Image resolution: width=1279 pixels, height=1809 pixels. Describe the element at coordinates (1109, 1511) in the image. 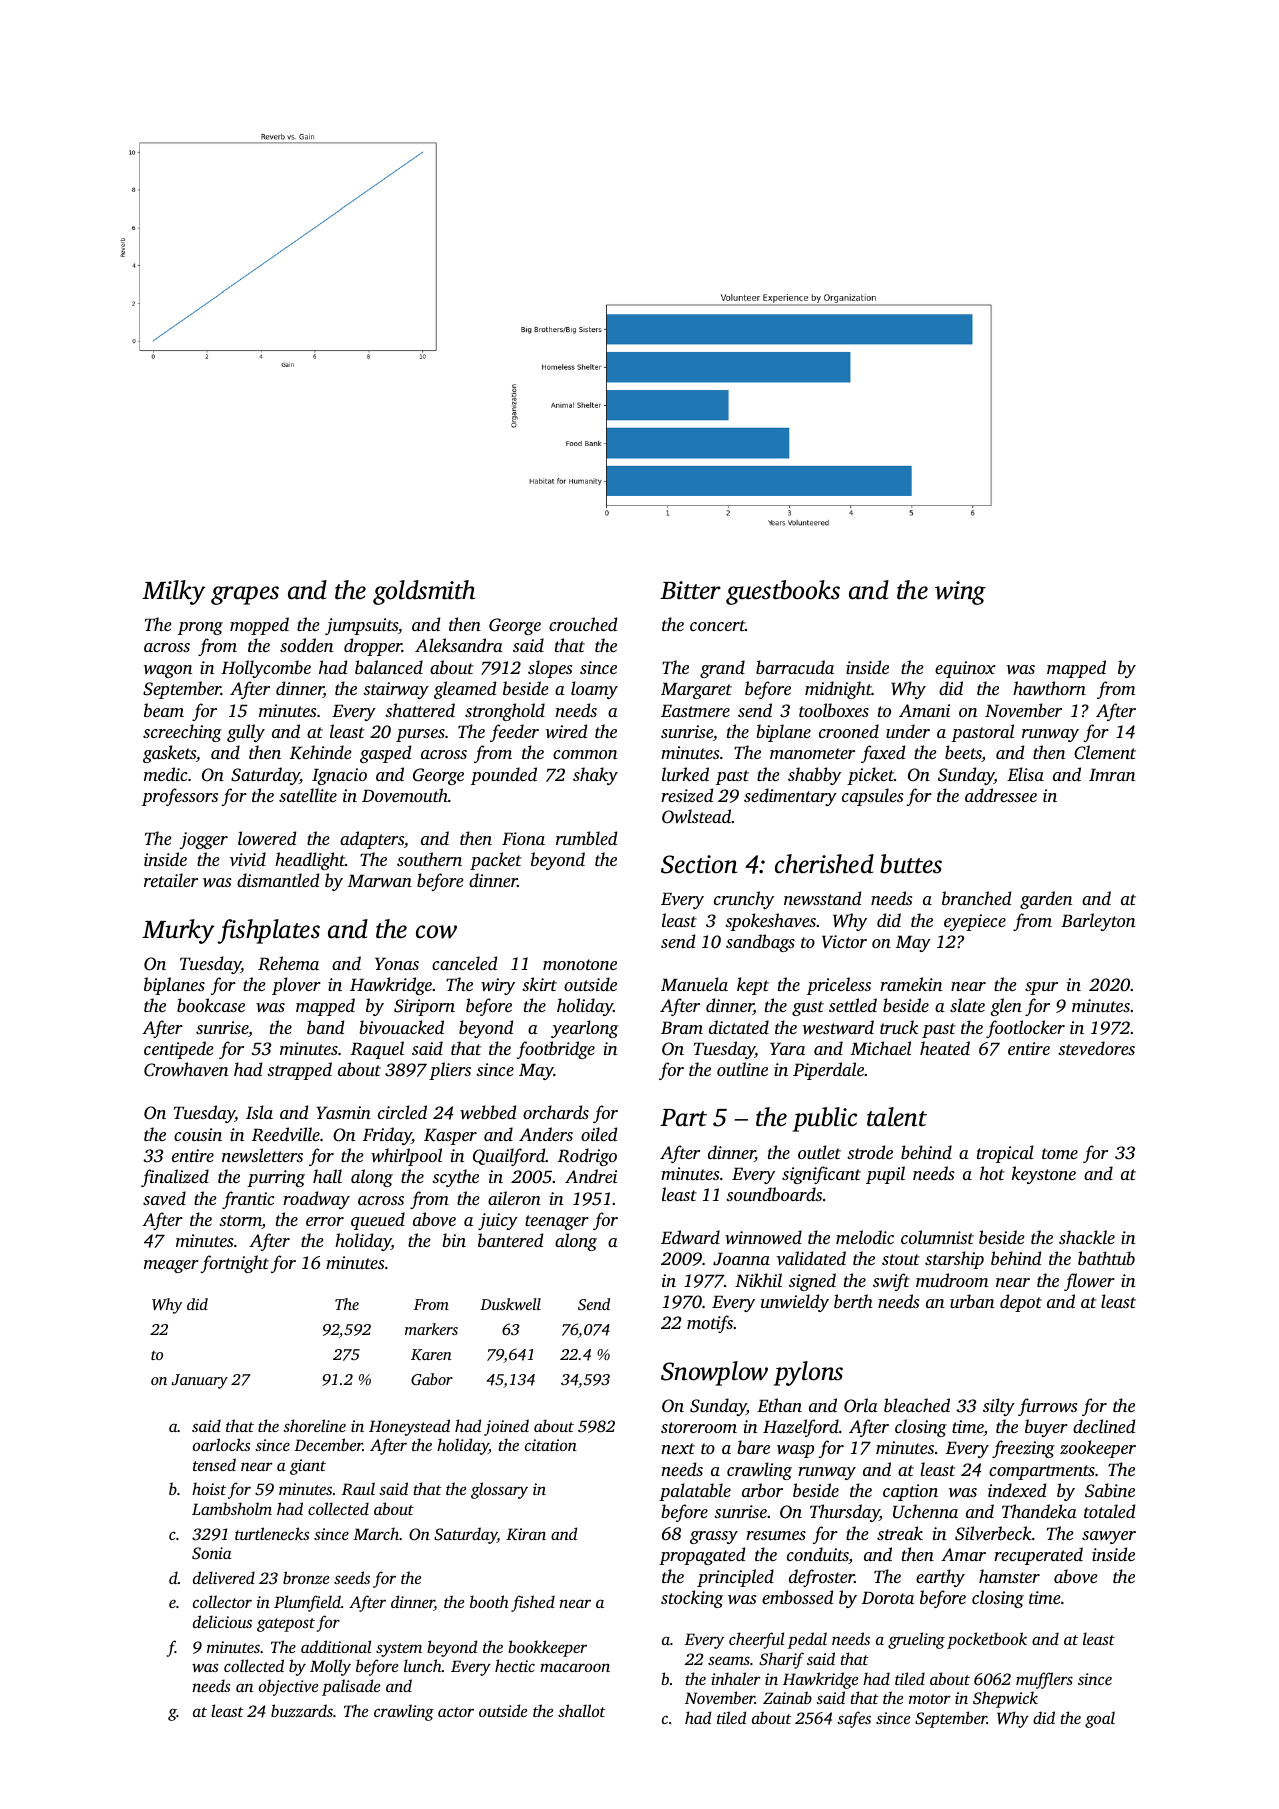

I see `totaled` at that location.
